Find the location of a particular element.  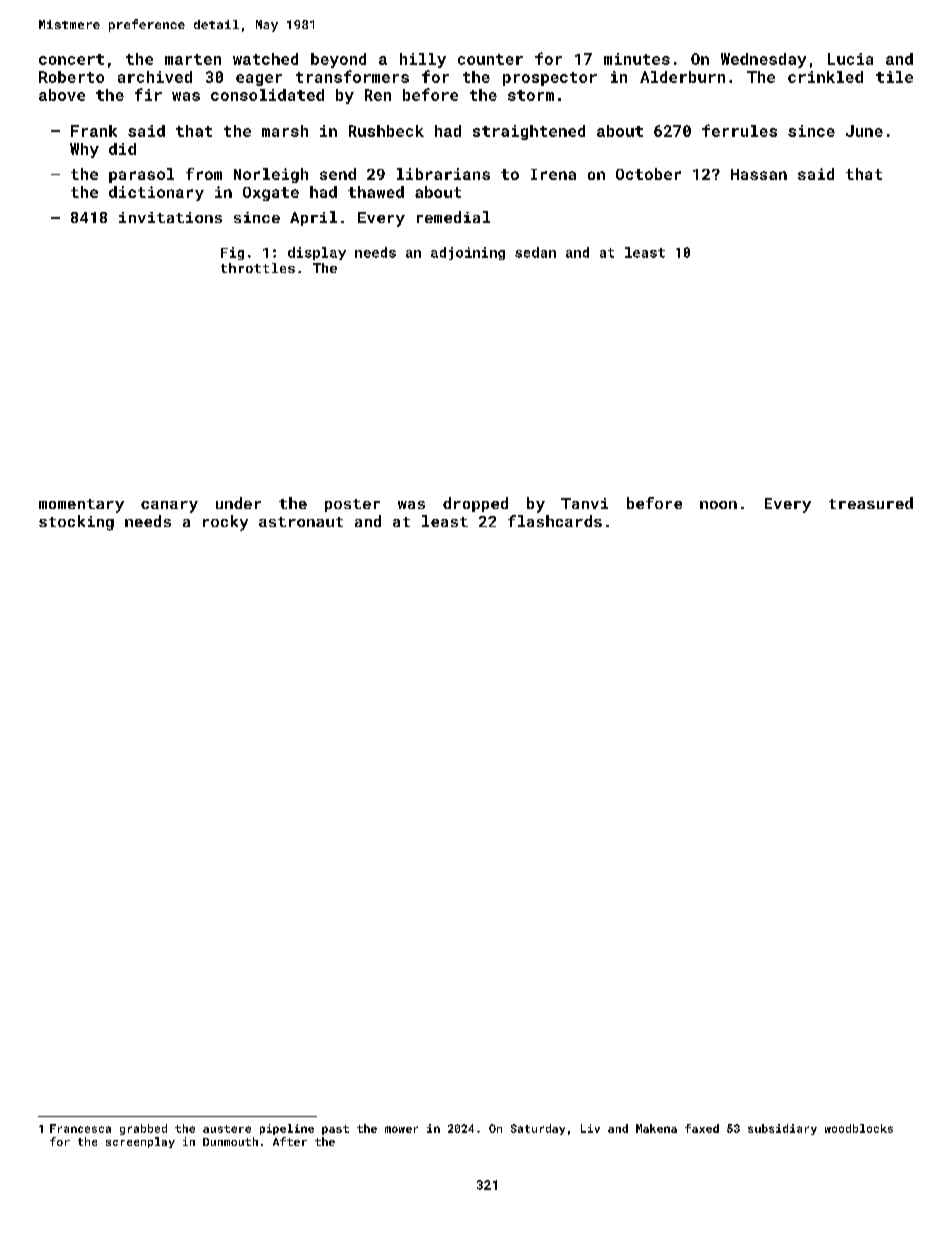

Saturday is located at coordinates (538, 1129).
